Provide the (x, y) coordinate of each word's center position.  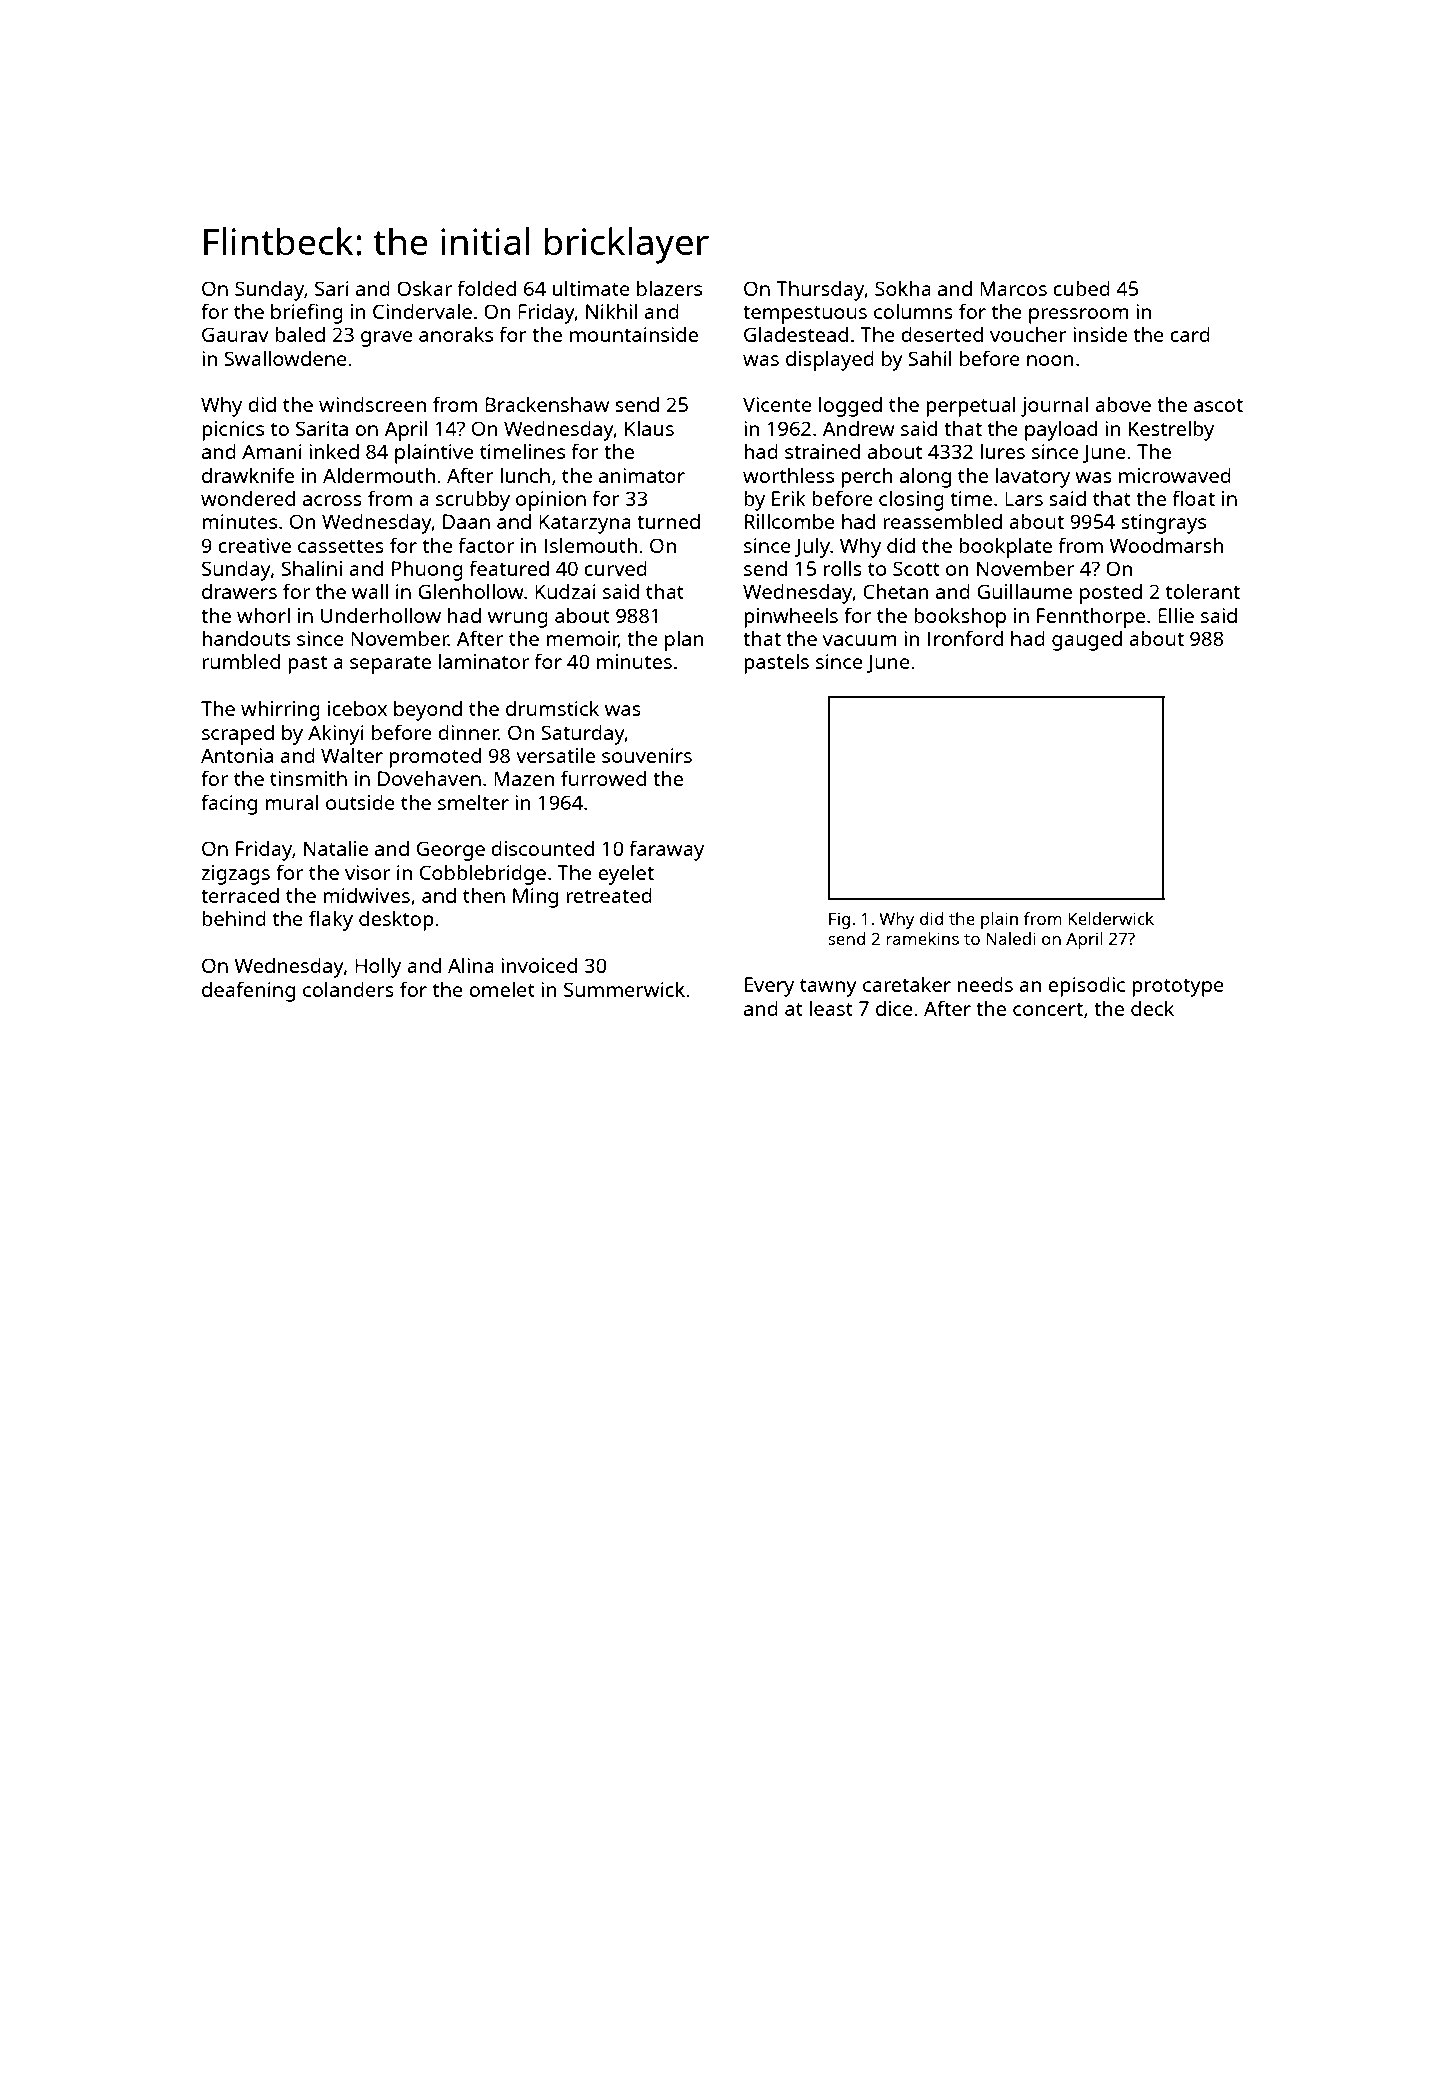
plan (684, 640)
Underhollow (381, 615)
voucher (1028, 334)
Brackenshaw (547, 404)
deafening (248, 991)
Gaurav (235, 334)
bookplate (1005, 547)
